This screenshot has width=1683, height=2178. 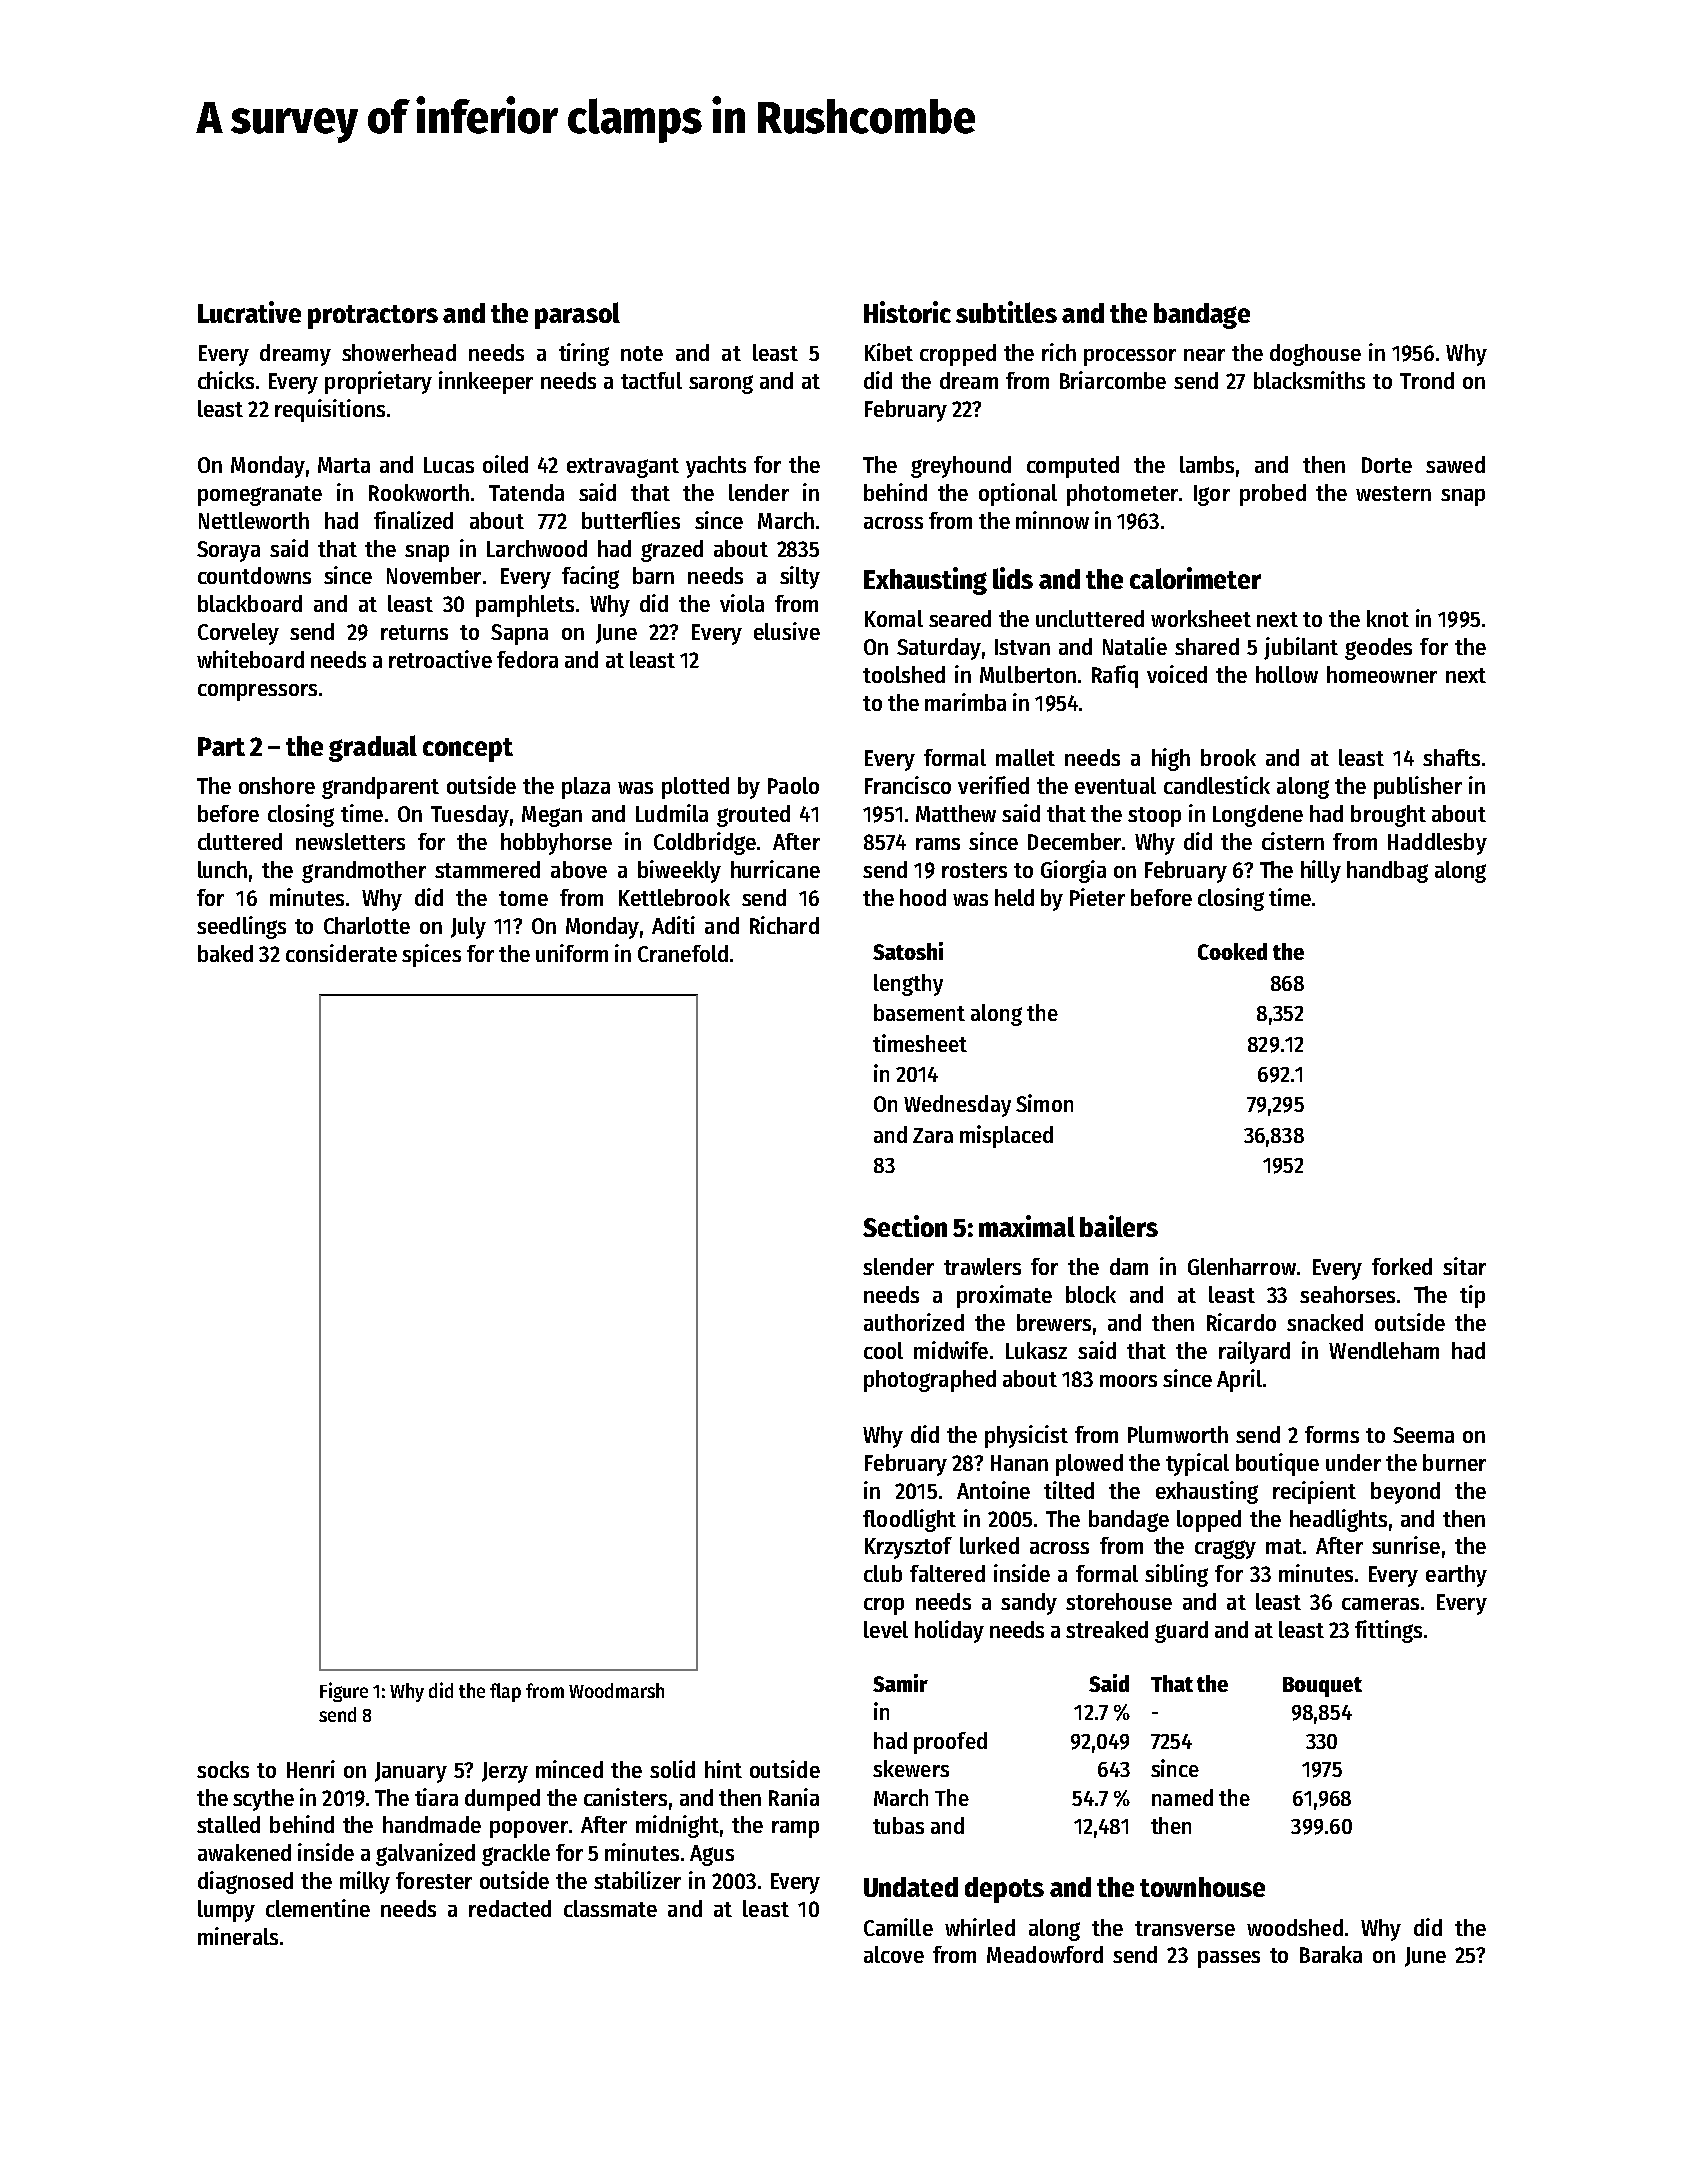 I want to click on socks, so click(x=223, y=1769).
